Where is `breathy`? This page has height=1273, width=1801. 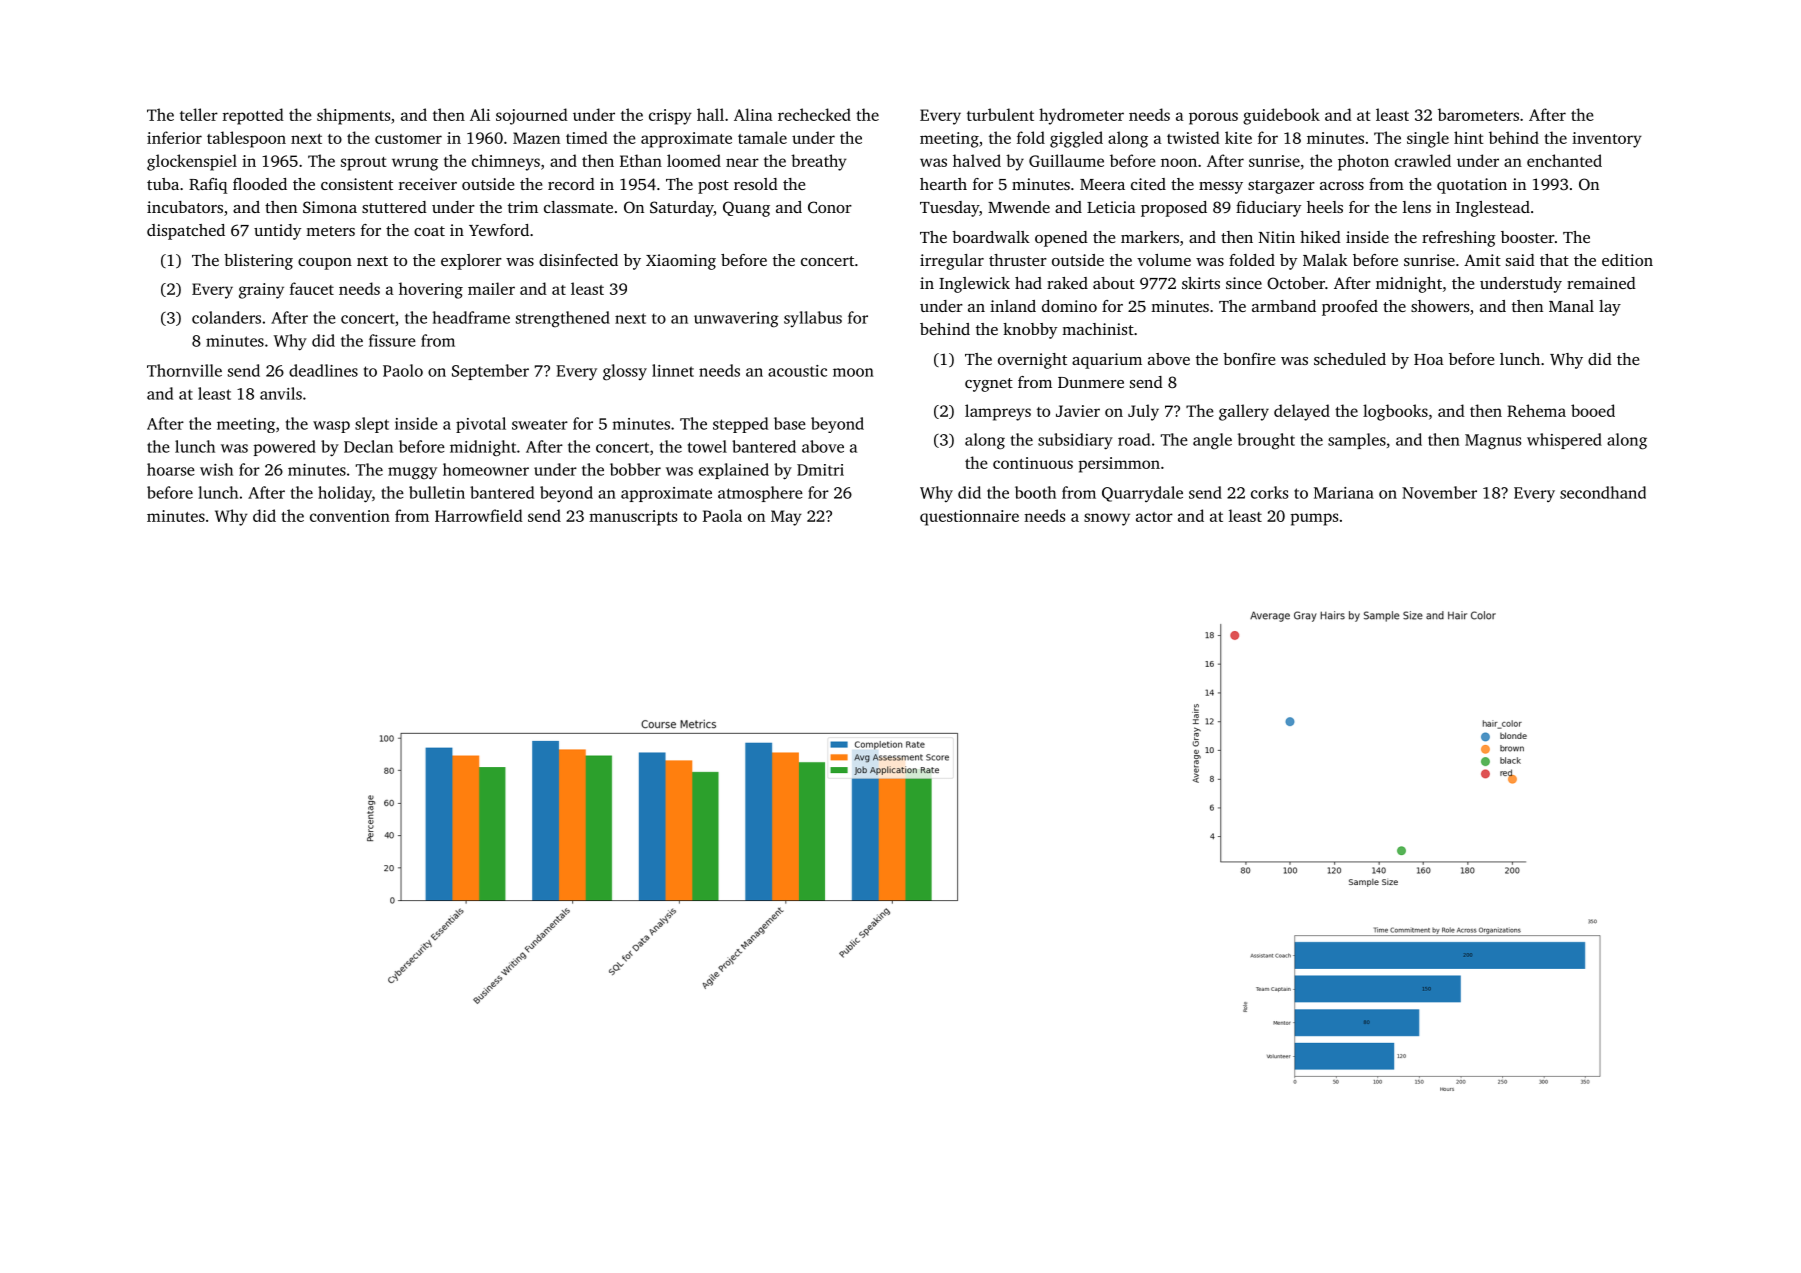 breathy is located at coordinates (819, 162).
